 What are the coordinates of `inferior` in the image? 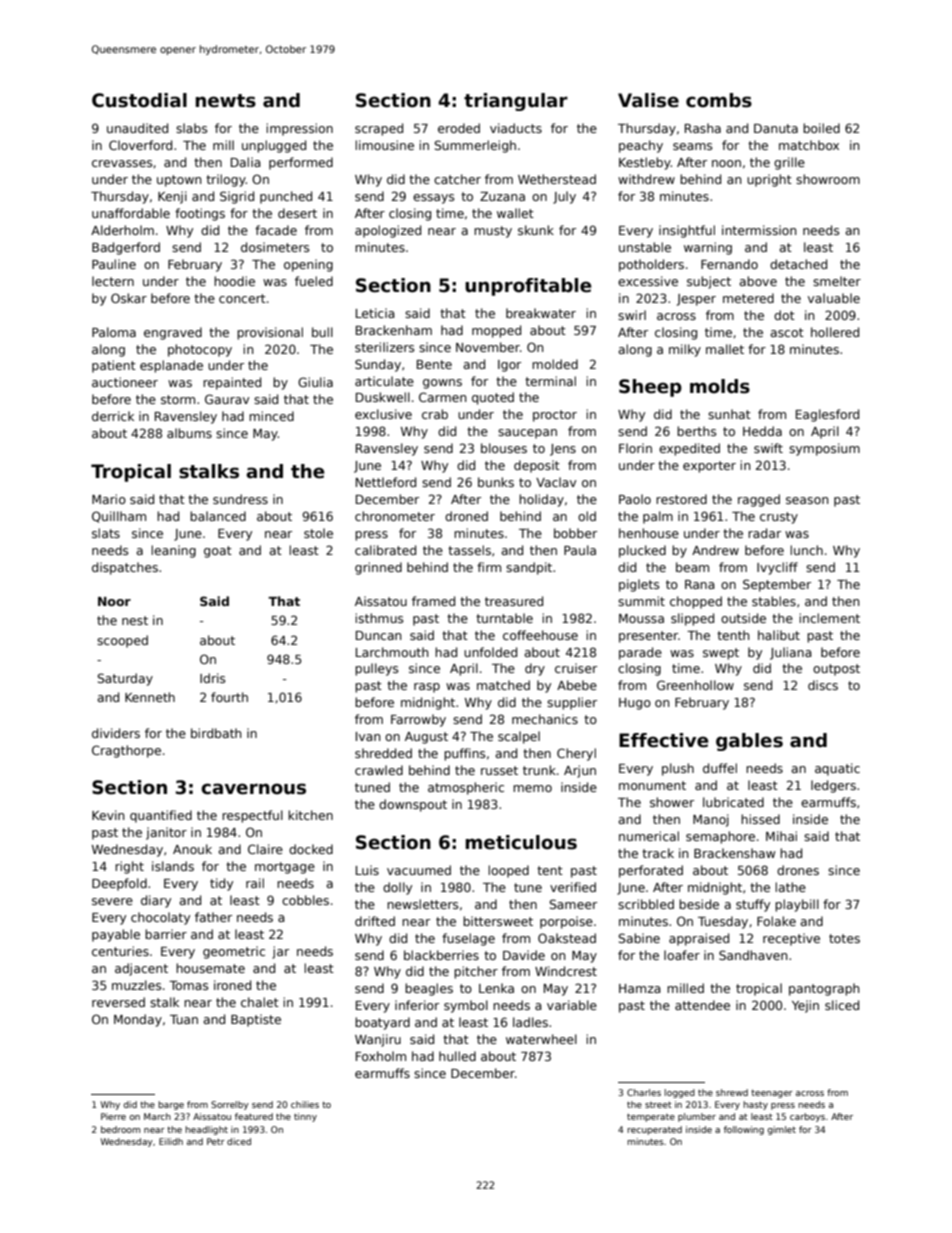 It's located at (417, 1005).
